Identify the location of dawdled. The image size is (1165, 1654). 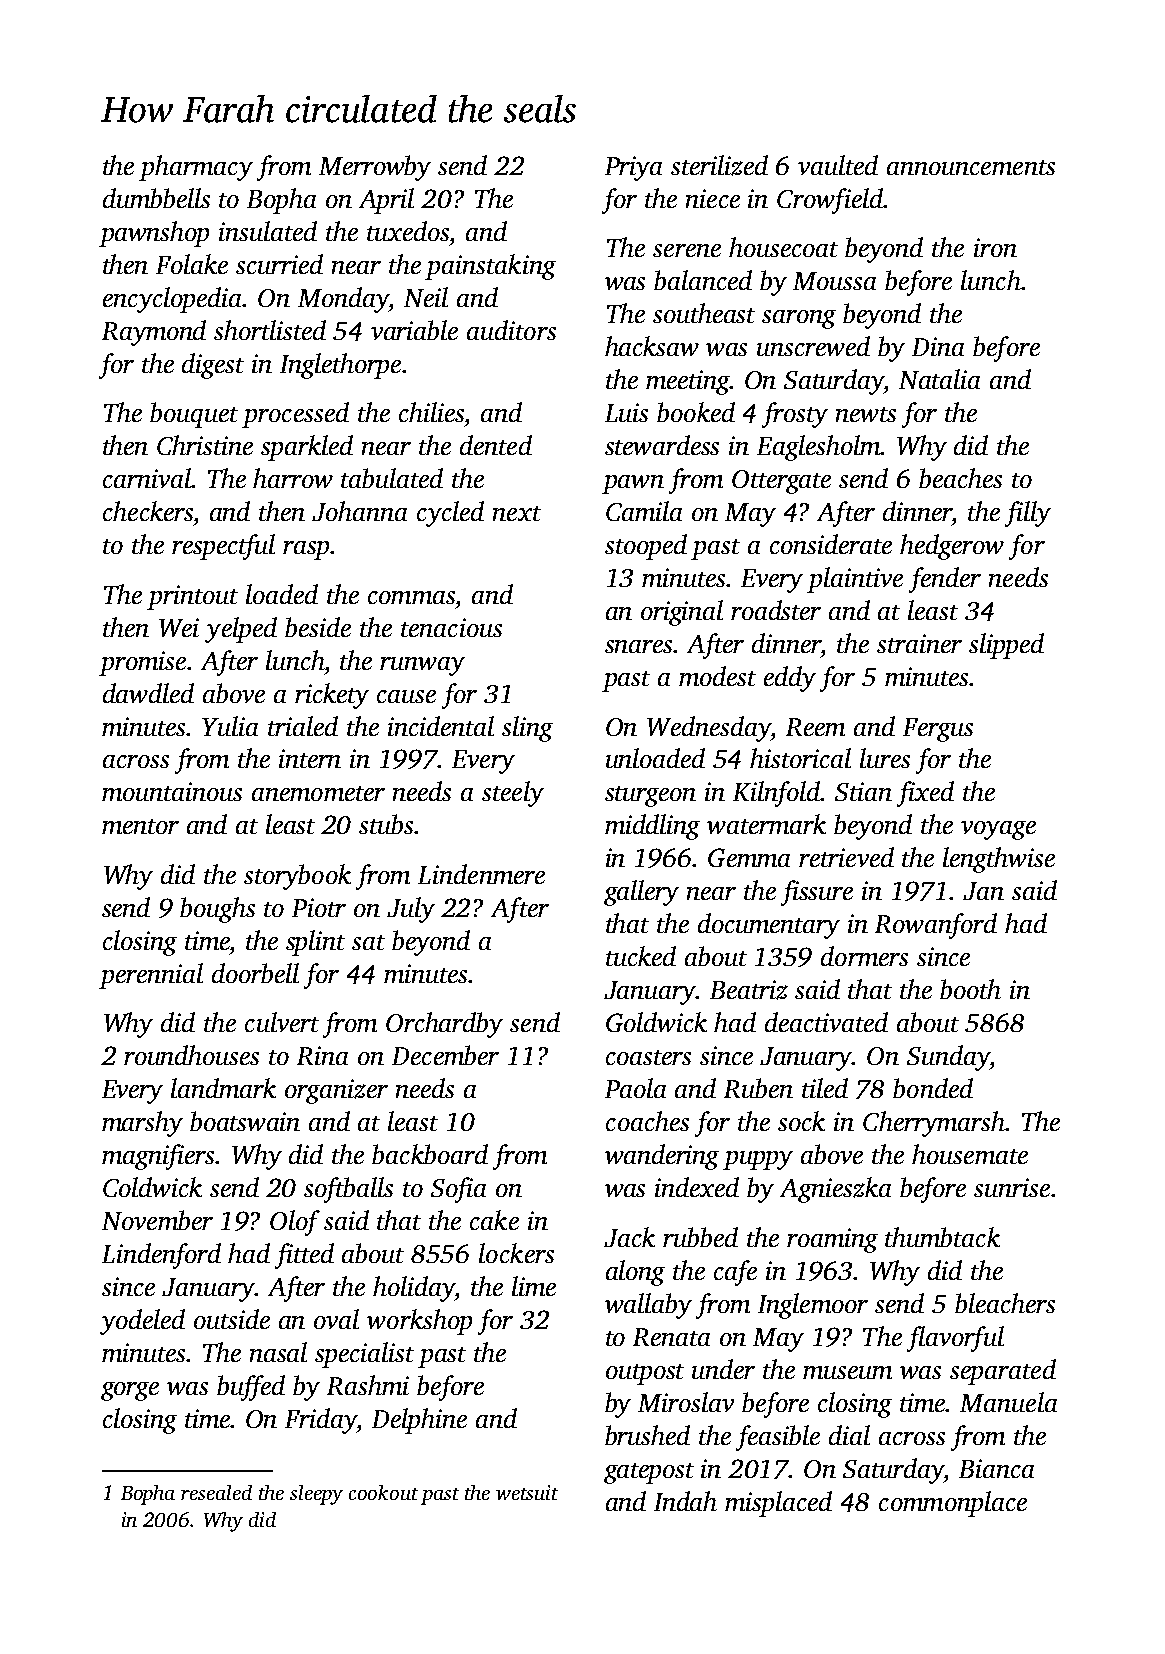
(148, 693).
